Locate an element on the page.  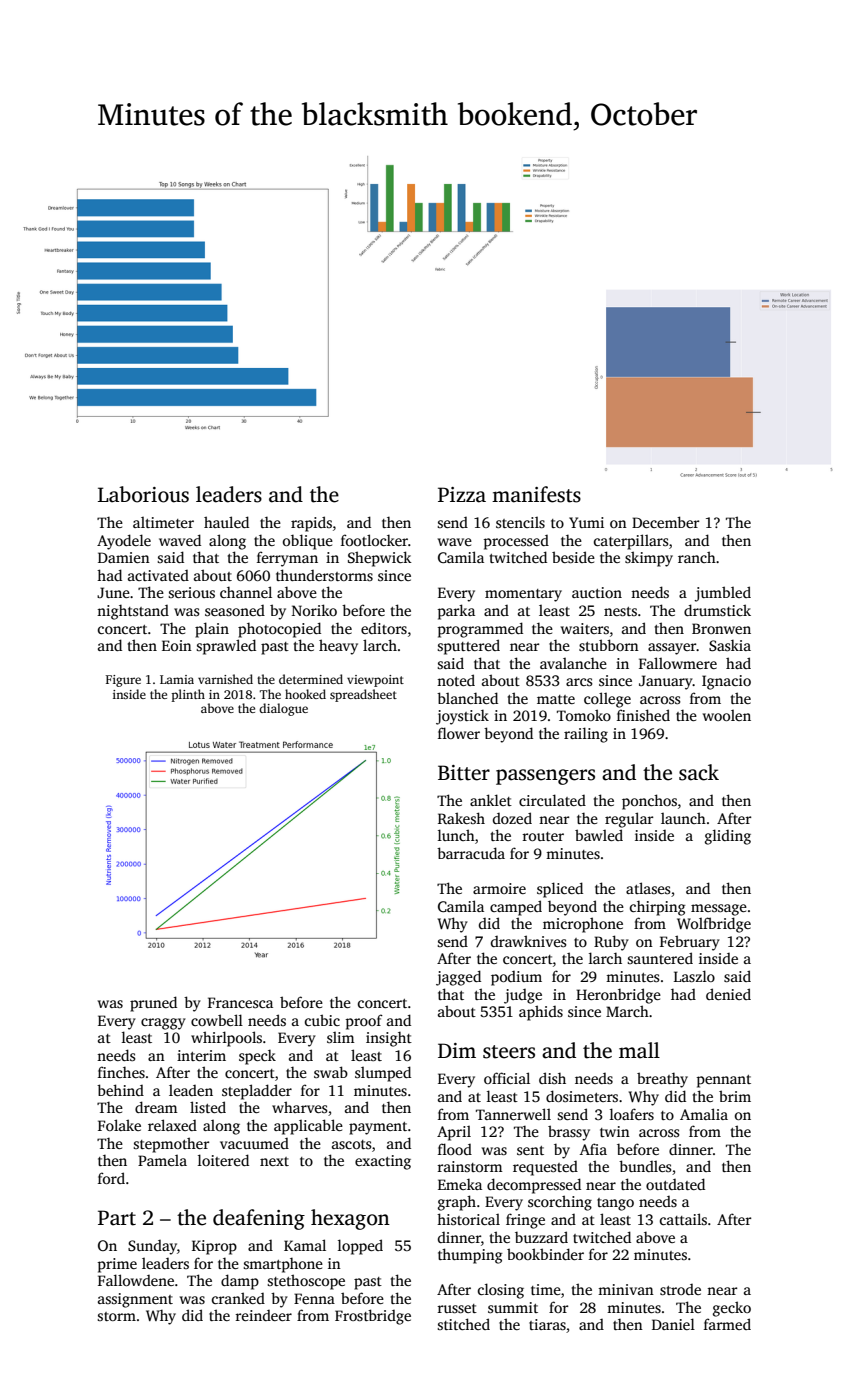
Laborious is located at coordinates (143, 494).
